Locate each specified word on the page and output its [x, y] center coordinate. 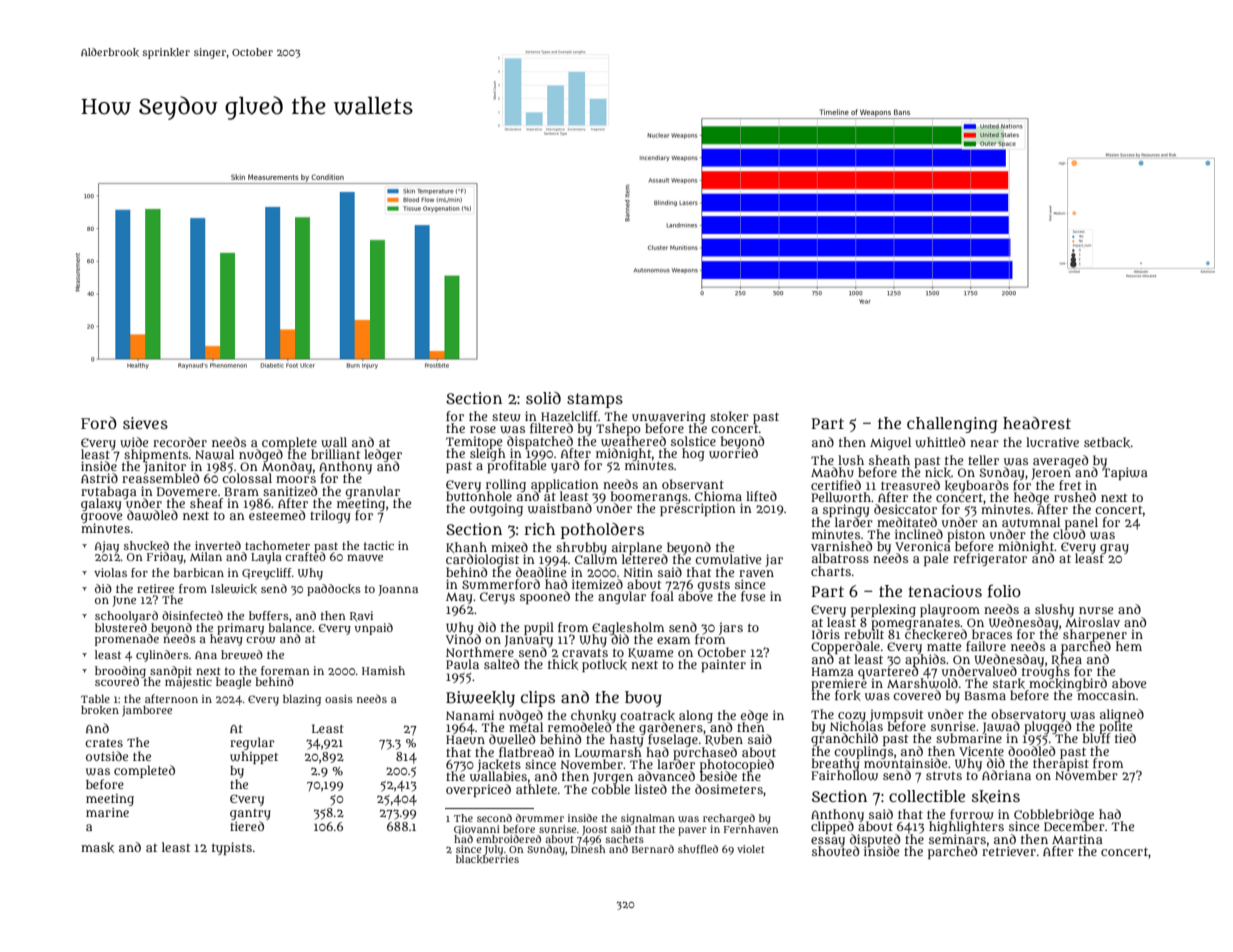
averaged [1060, 462]
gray [1114, 549]
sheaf [206, 503]
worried [733, 454]
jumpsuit [897, 715]
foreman [285, 670]
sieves [145, 423]
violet [751, 849]
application [565, 485]
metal [526, 727]
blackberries [487, 859]
